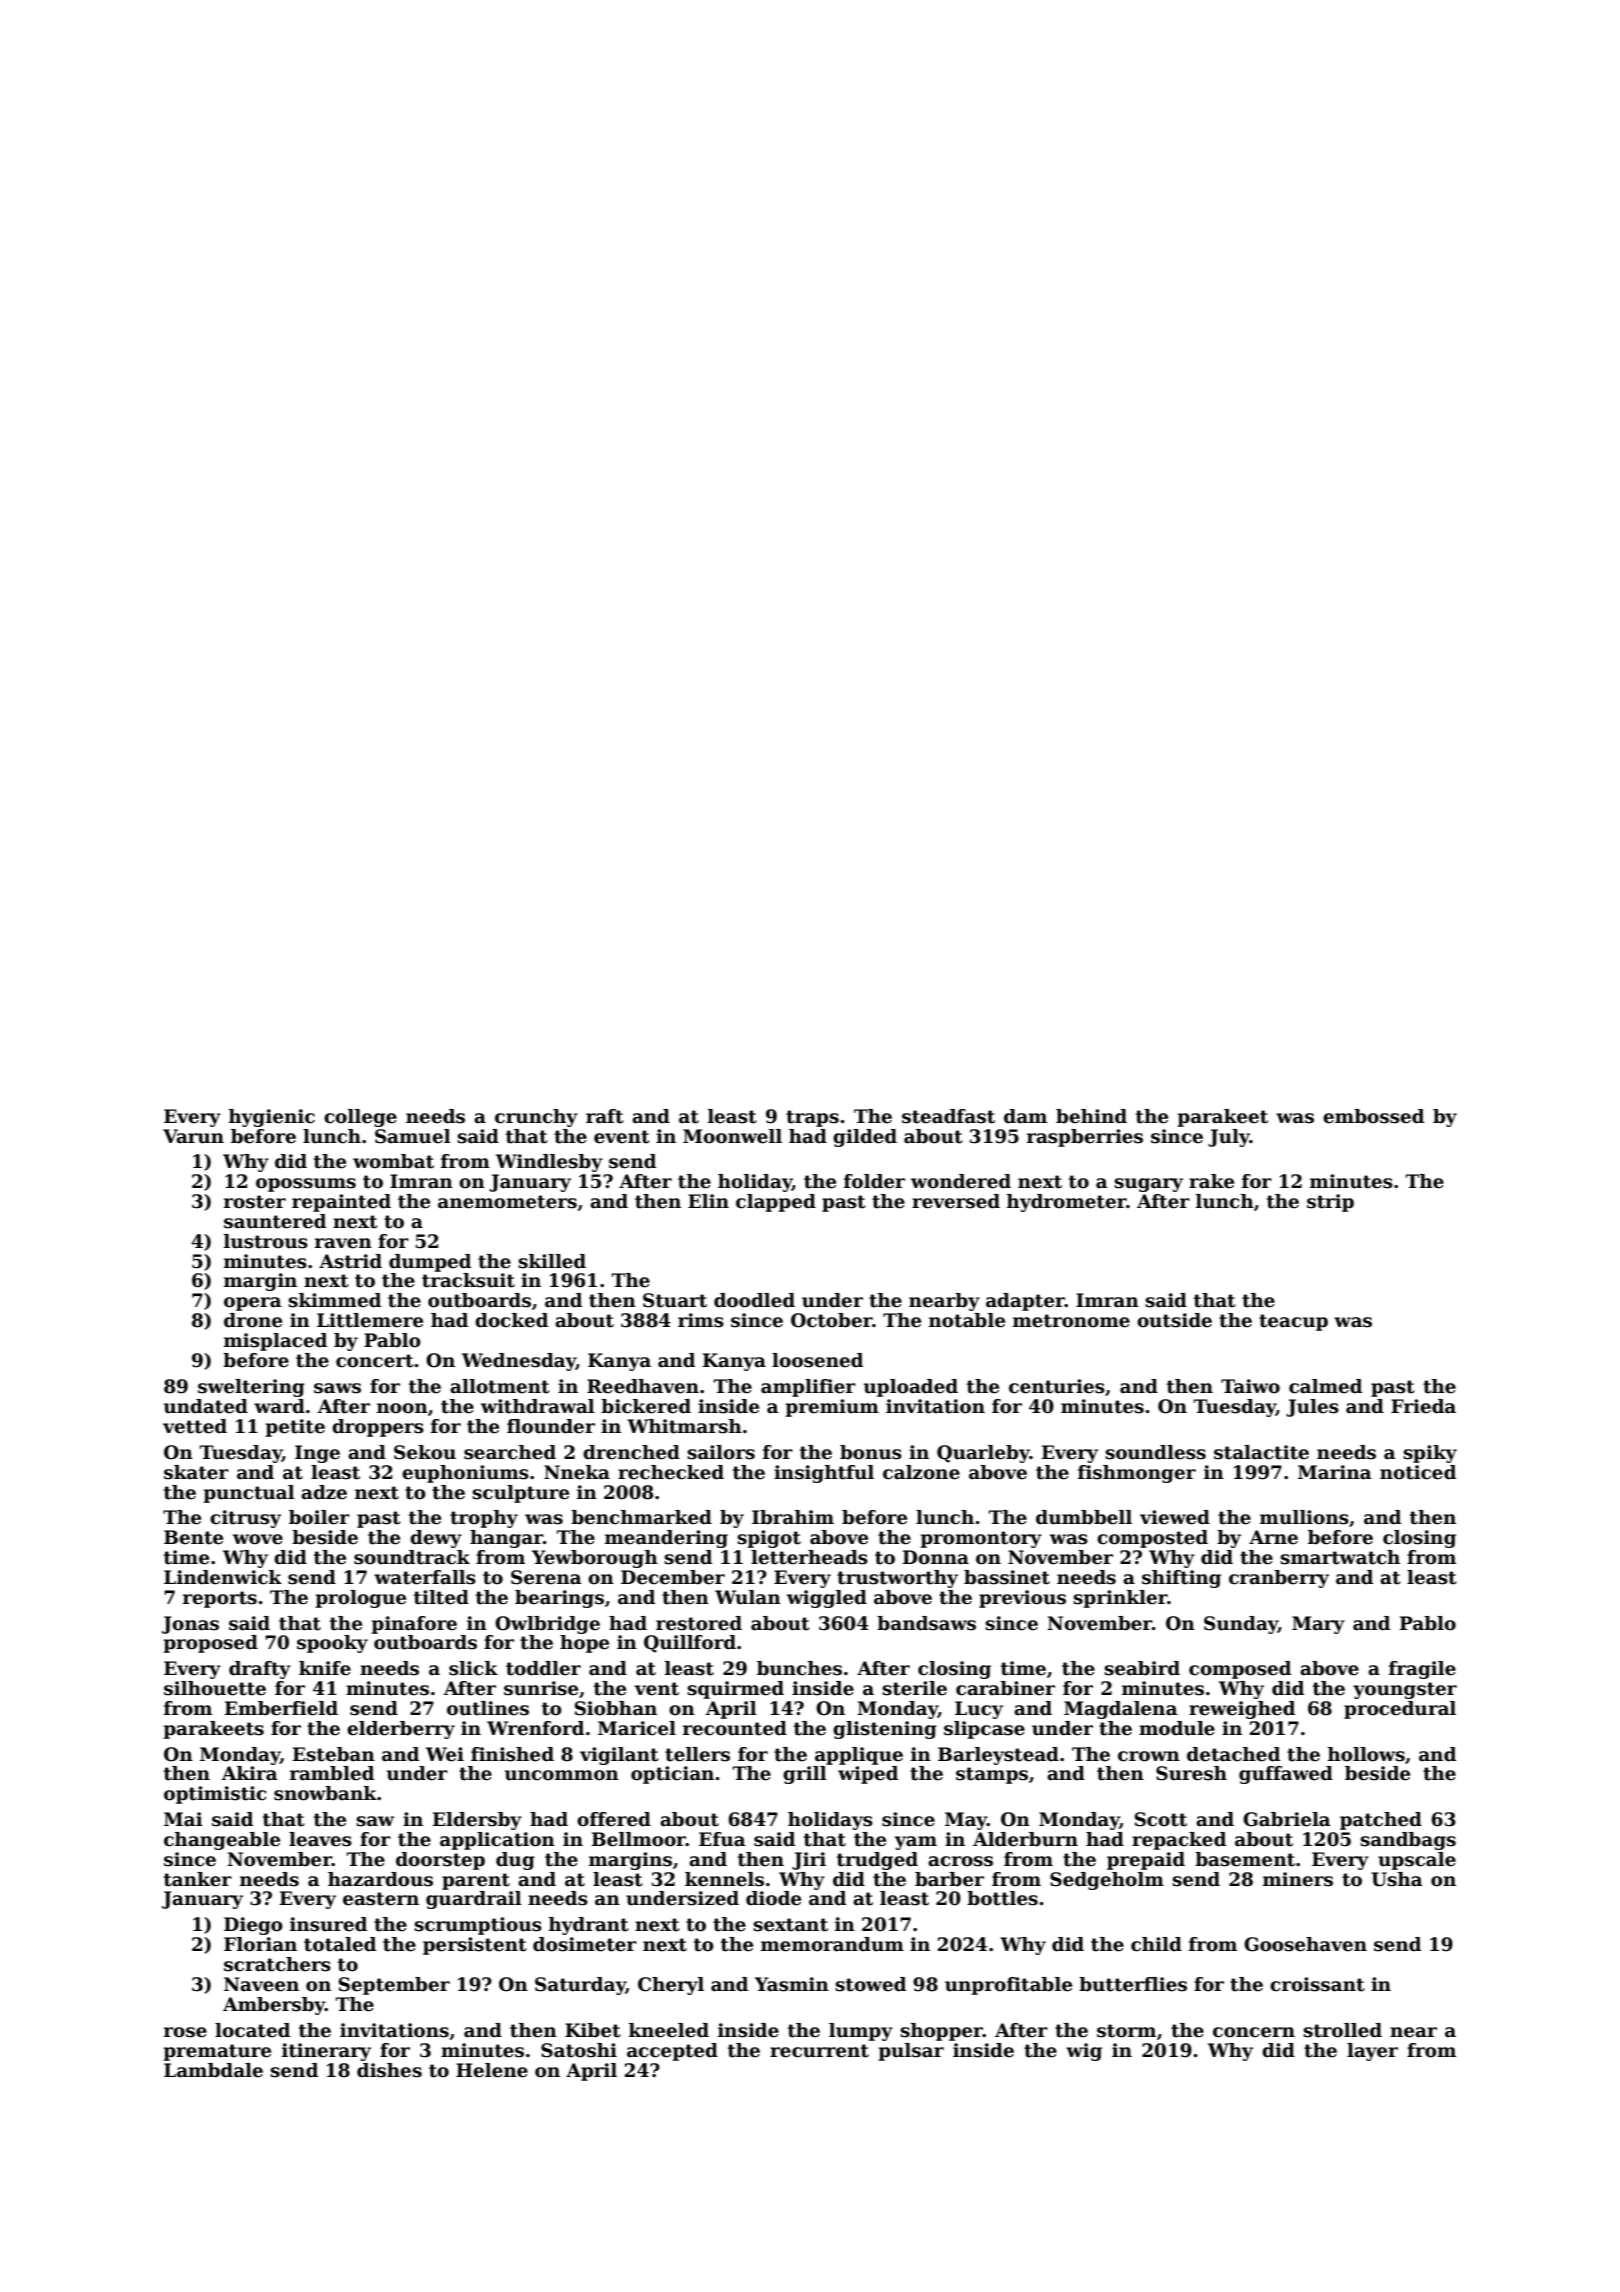  I want to click on Bellmoor, so click(639, 1839).
